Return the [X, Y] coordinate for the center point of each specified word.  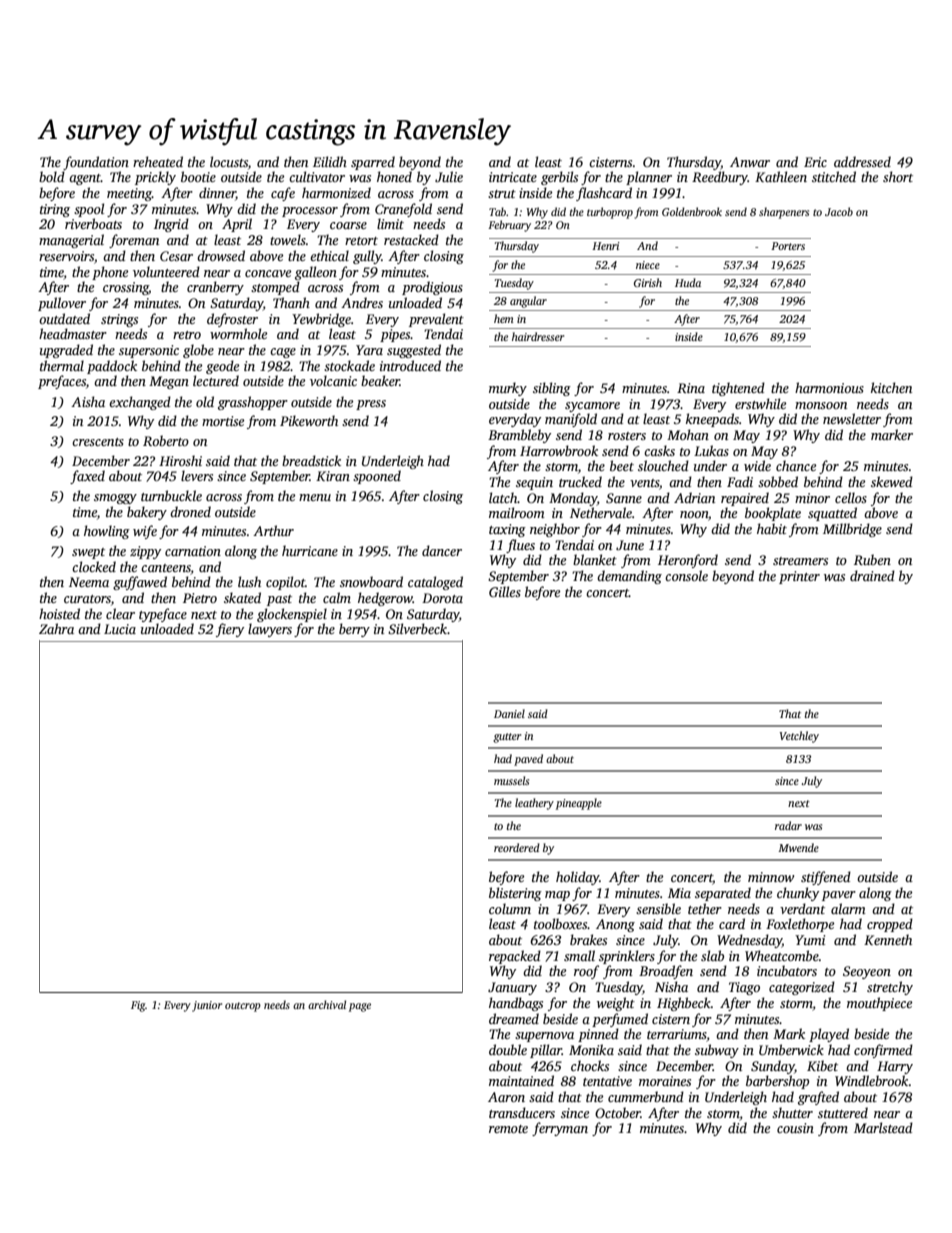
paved [528, 760]
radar [788, 825]
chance [796, 465]
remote [508, 1129]
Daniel [509, 713]
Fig [138, 1006]
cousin [795, 1128]
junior [207, 1006]
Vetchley [799, 737]
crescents [98, 442]
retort [361, 241]
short [898, 176]
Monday [573, 499]
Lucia [120, 629]
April [237, 225]
